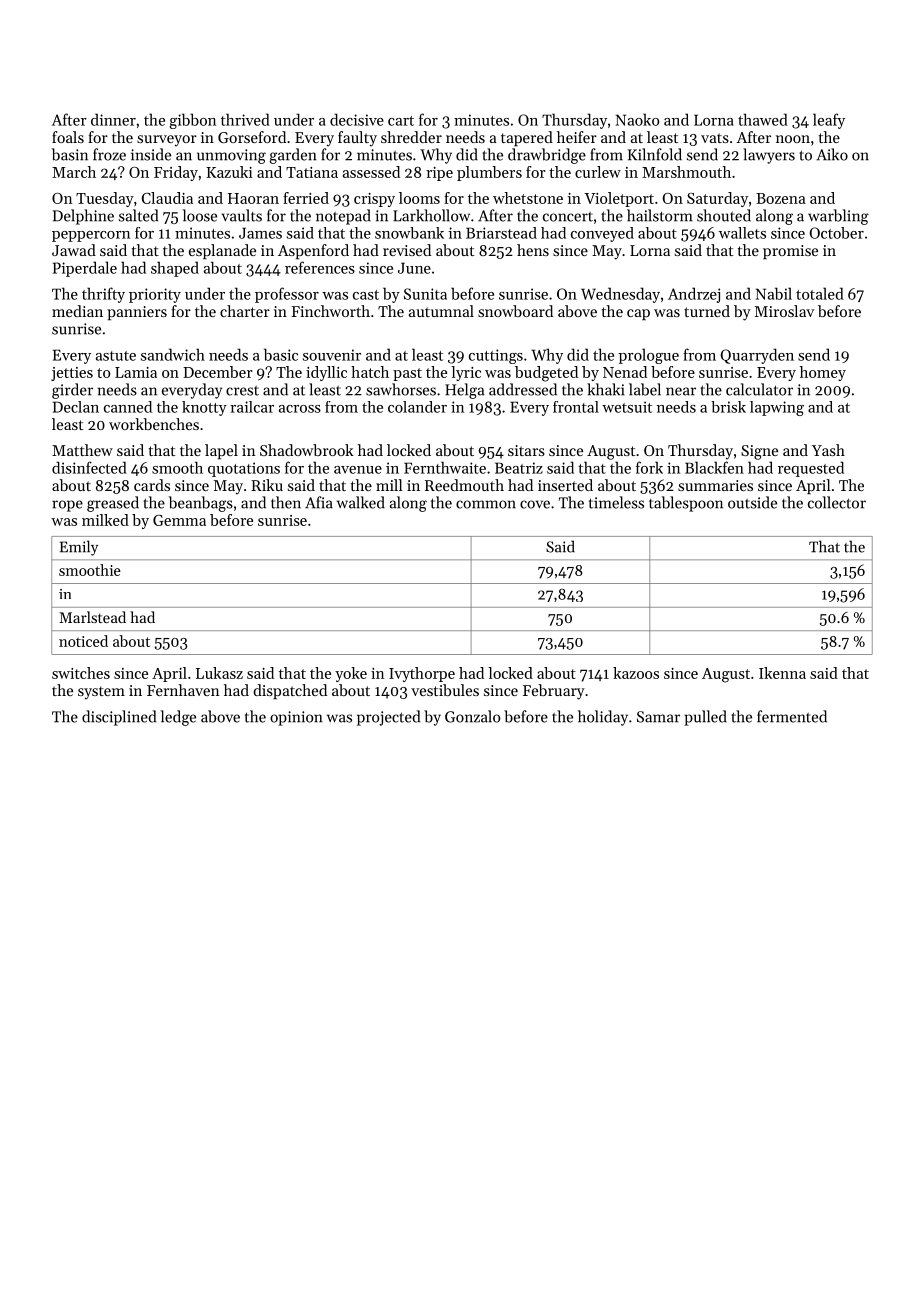 The width and height of the page is (924, 1308). Describe the element at coordinates (792, 716) in the page. I see `fermented` at that location.
